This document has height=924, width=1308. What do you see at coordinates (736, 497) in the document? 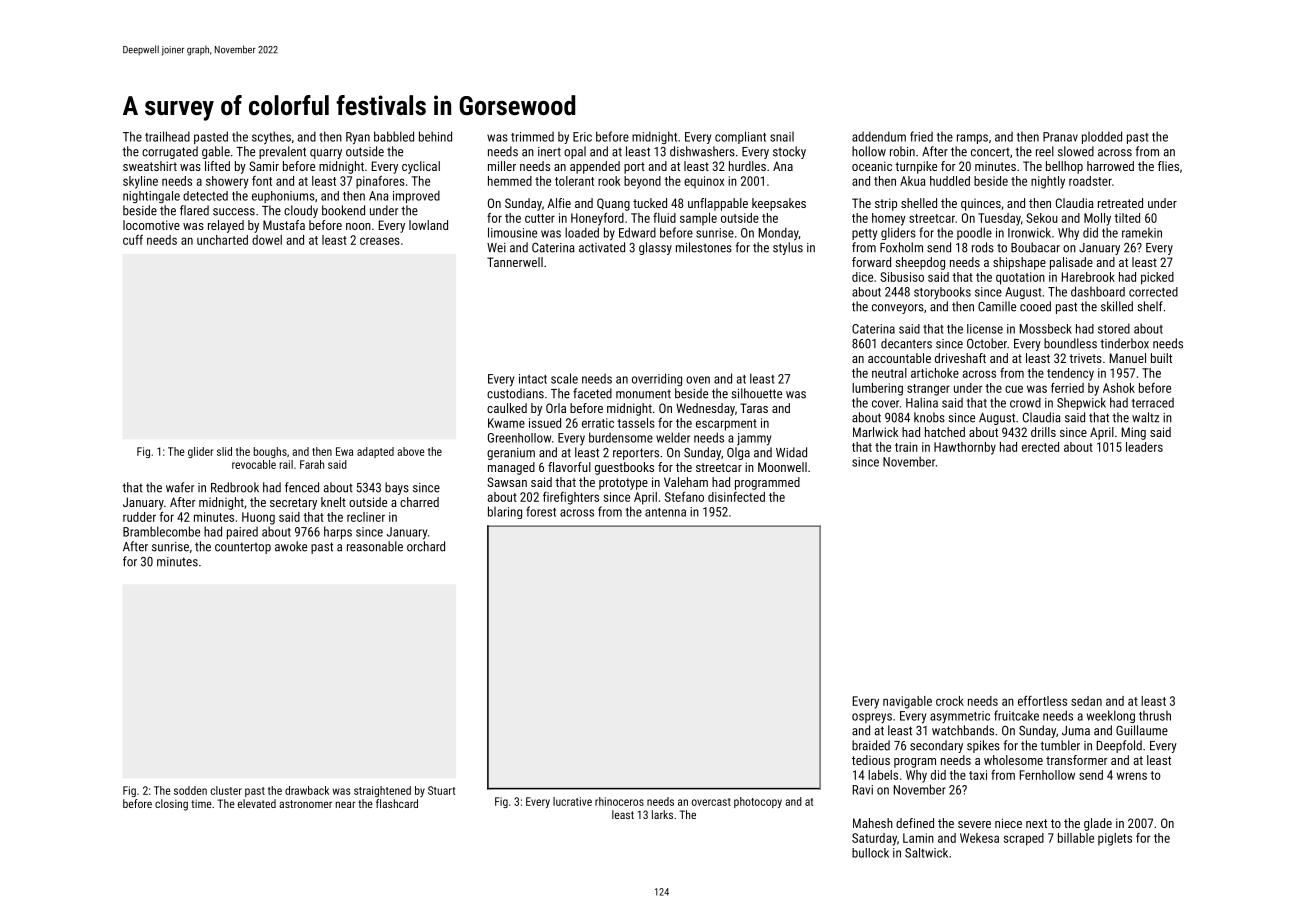
I see `disinfected` at bounding box center [736, 497].
